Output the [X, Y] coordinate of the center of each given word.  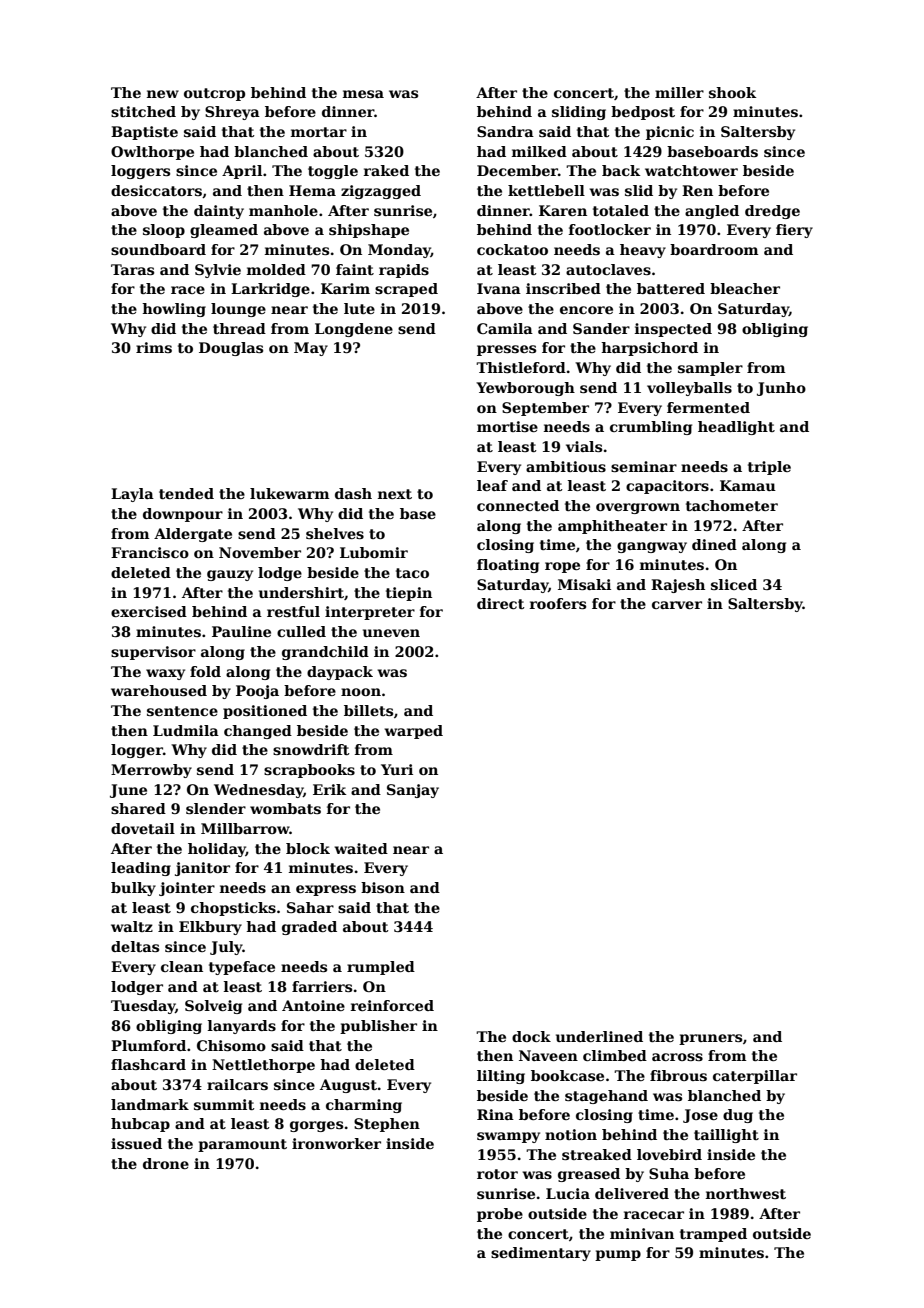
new [163, 94]
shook [732, 92]
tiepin [409, 594]
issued [136, 1143]
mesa [363, 94]
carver [677, 605]
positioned [265, 712]
